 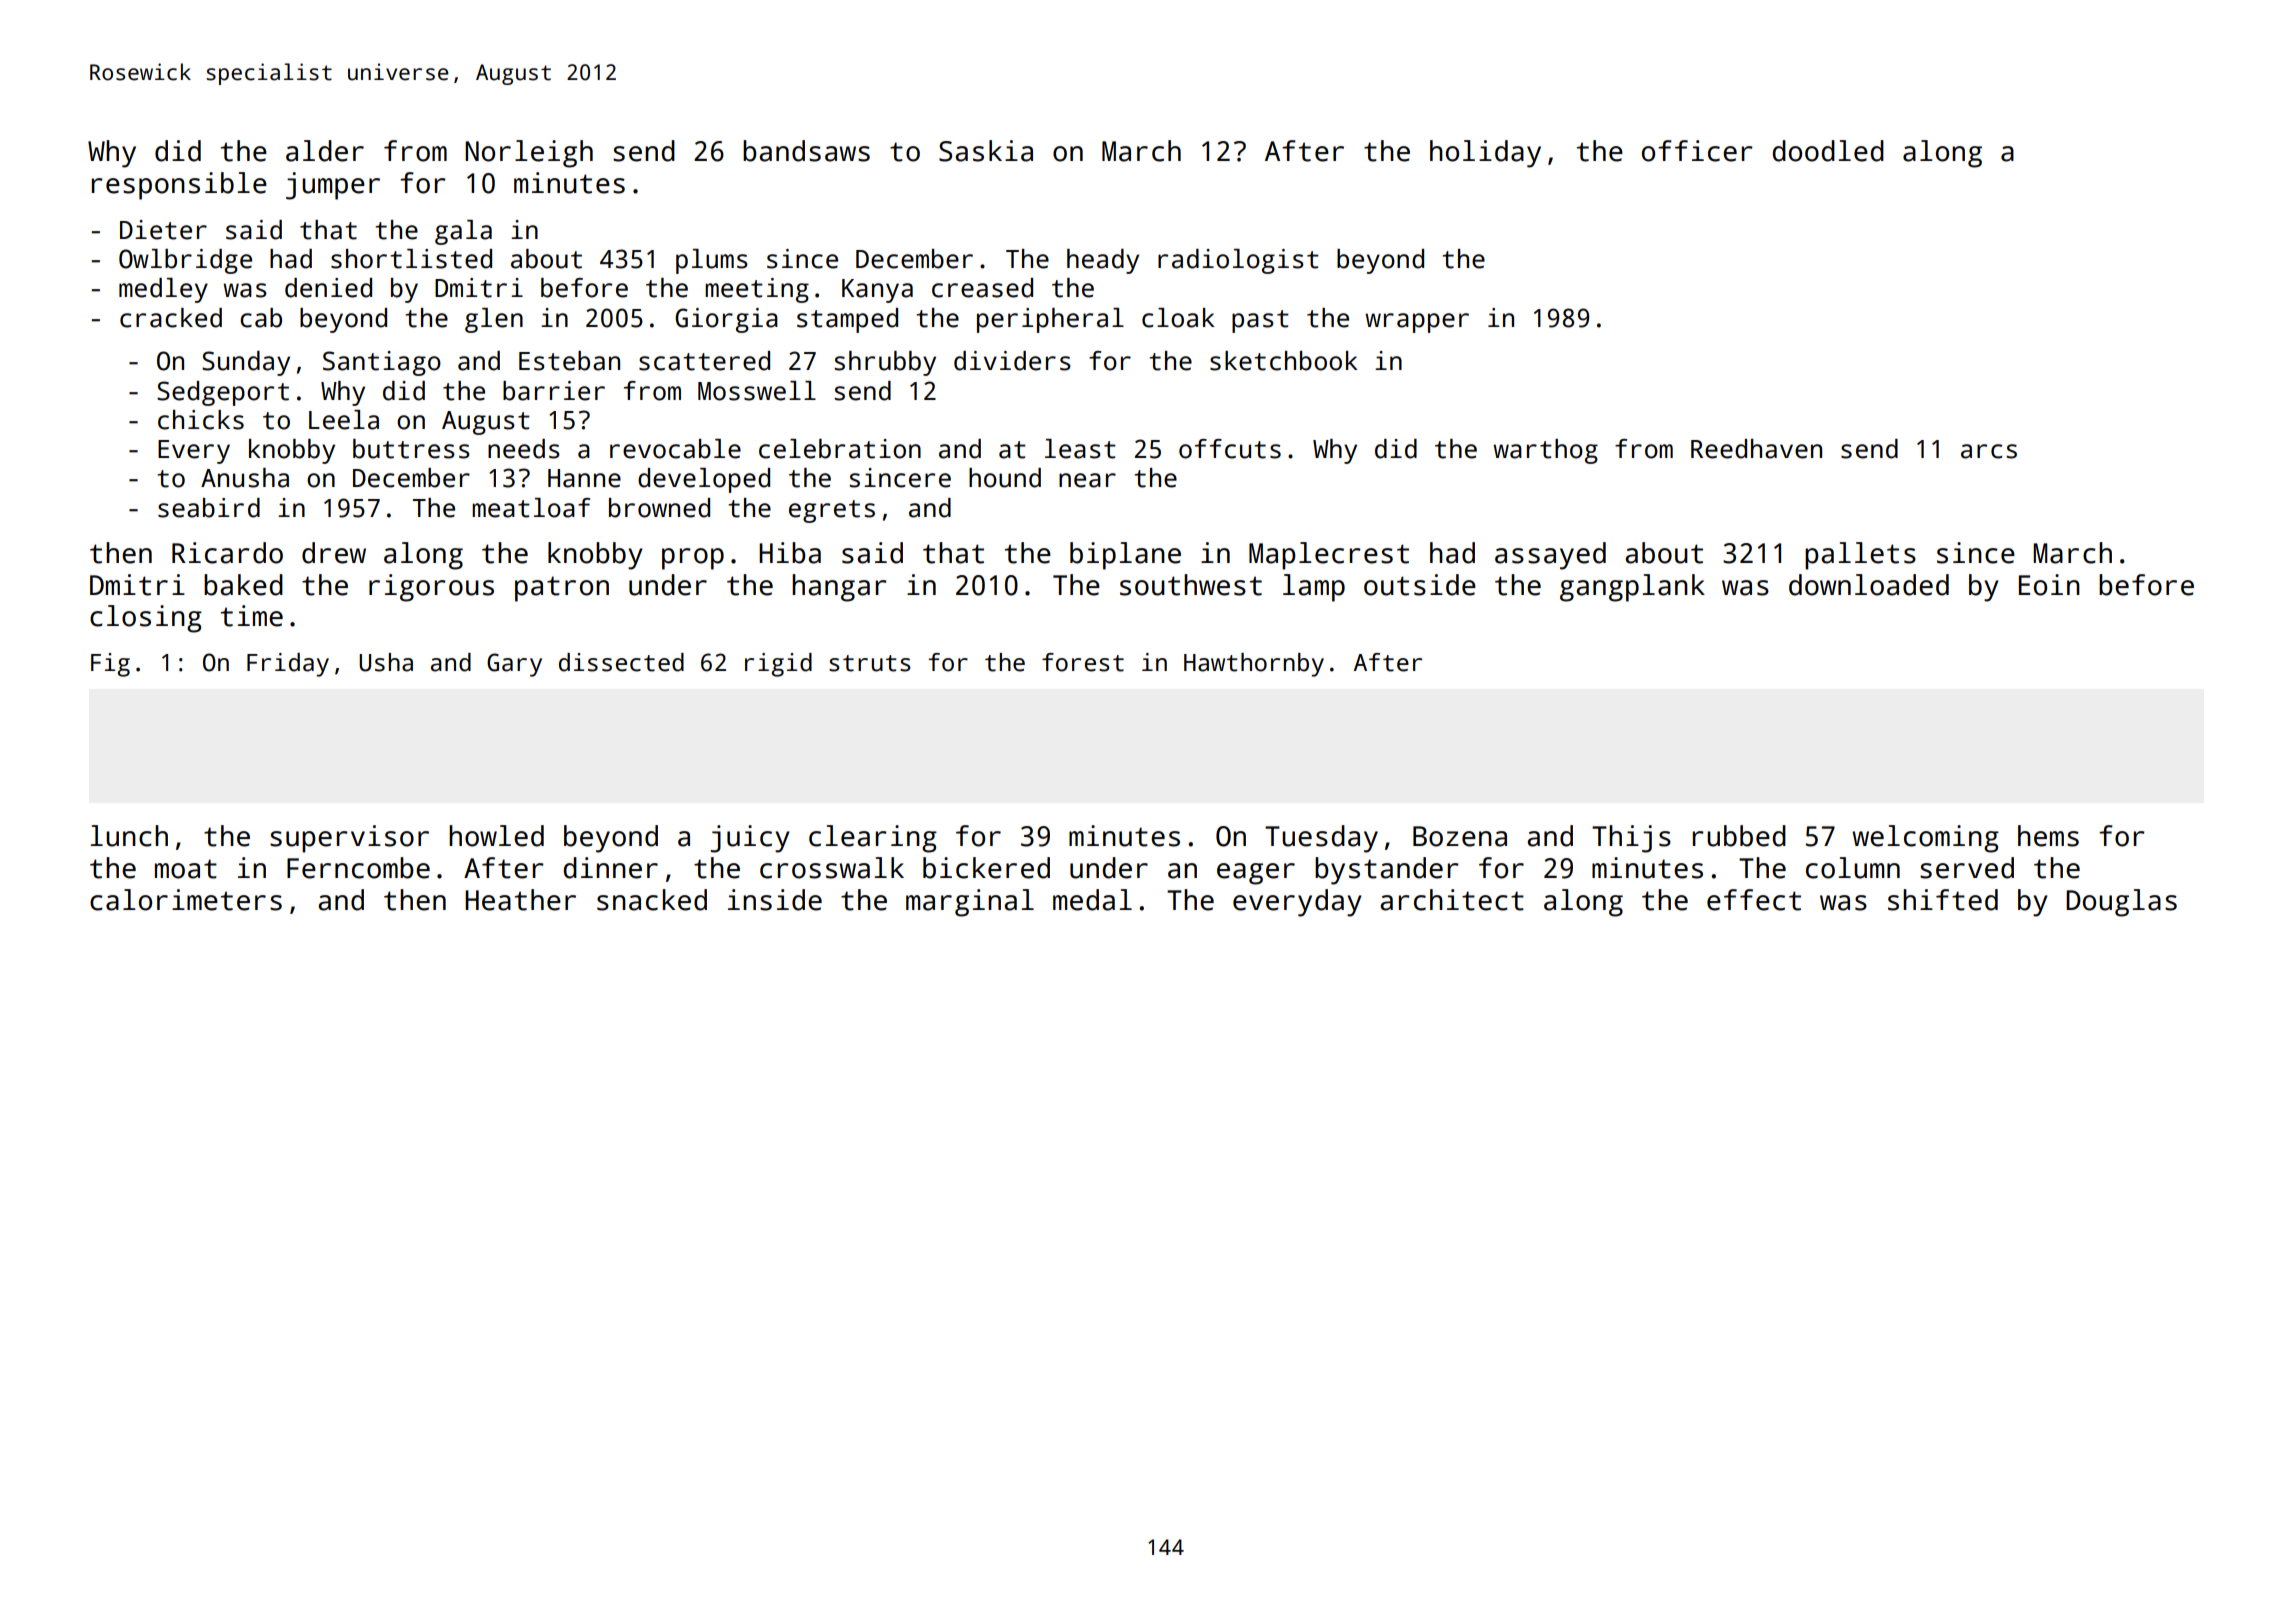 I want to click on lunch, so click(x=129, y=836).
